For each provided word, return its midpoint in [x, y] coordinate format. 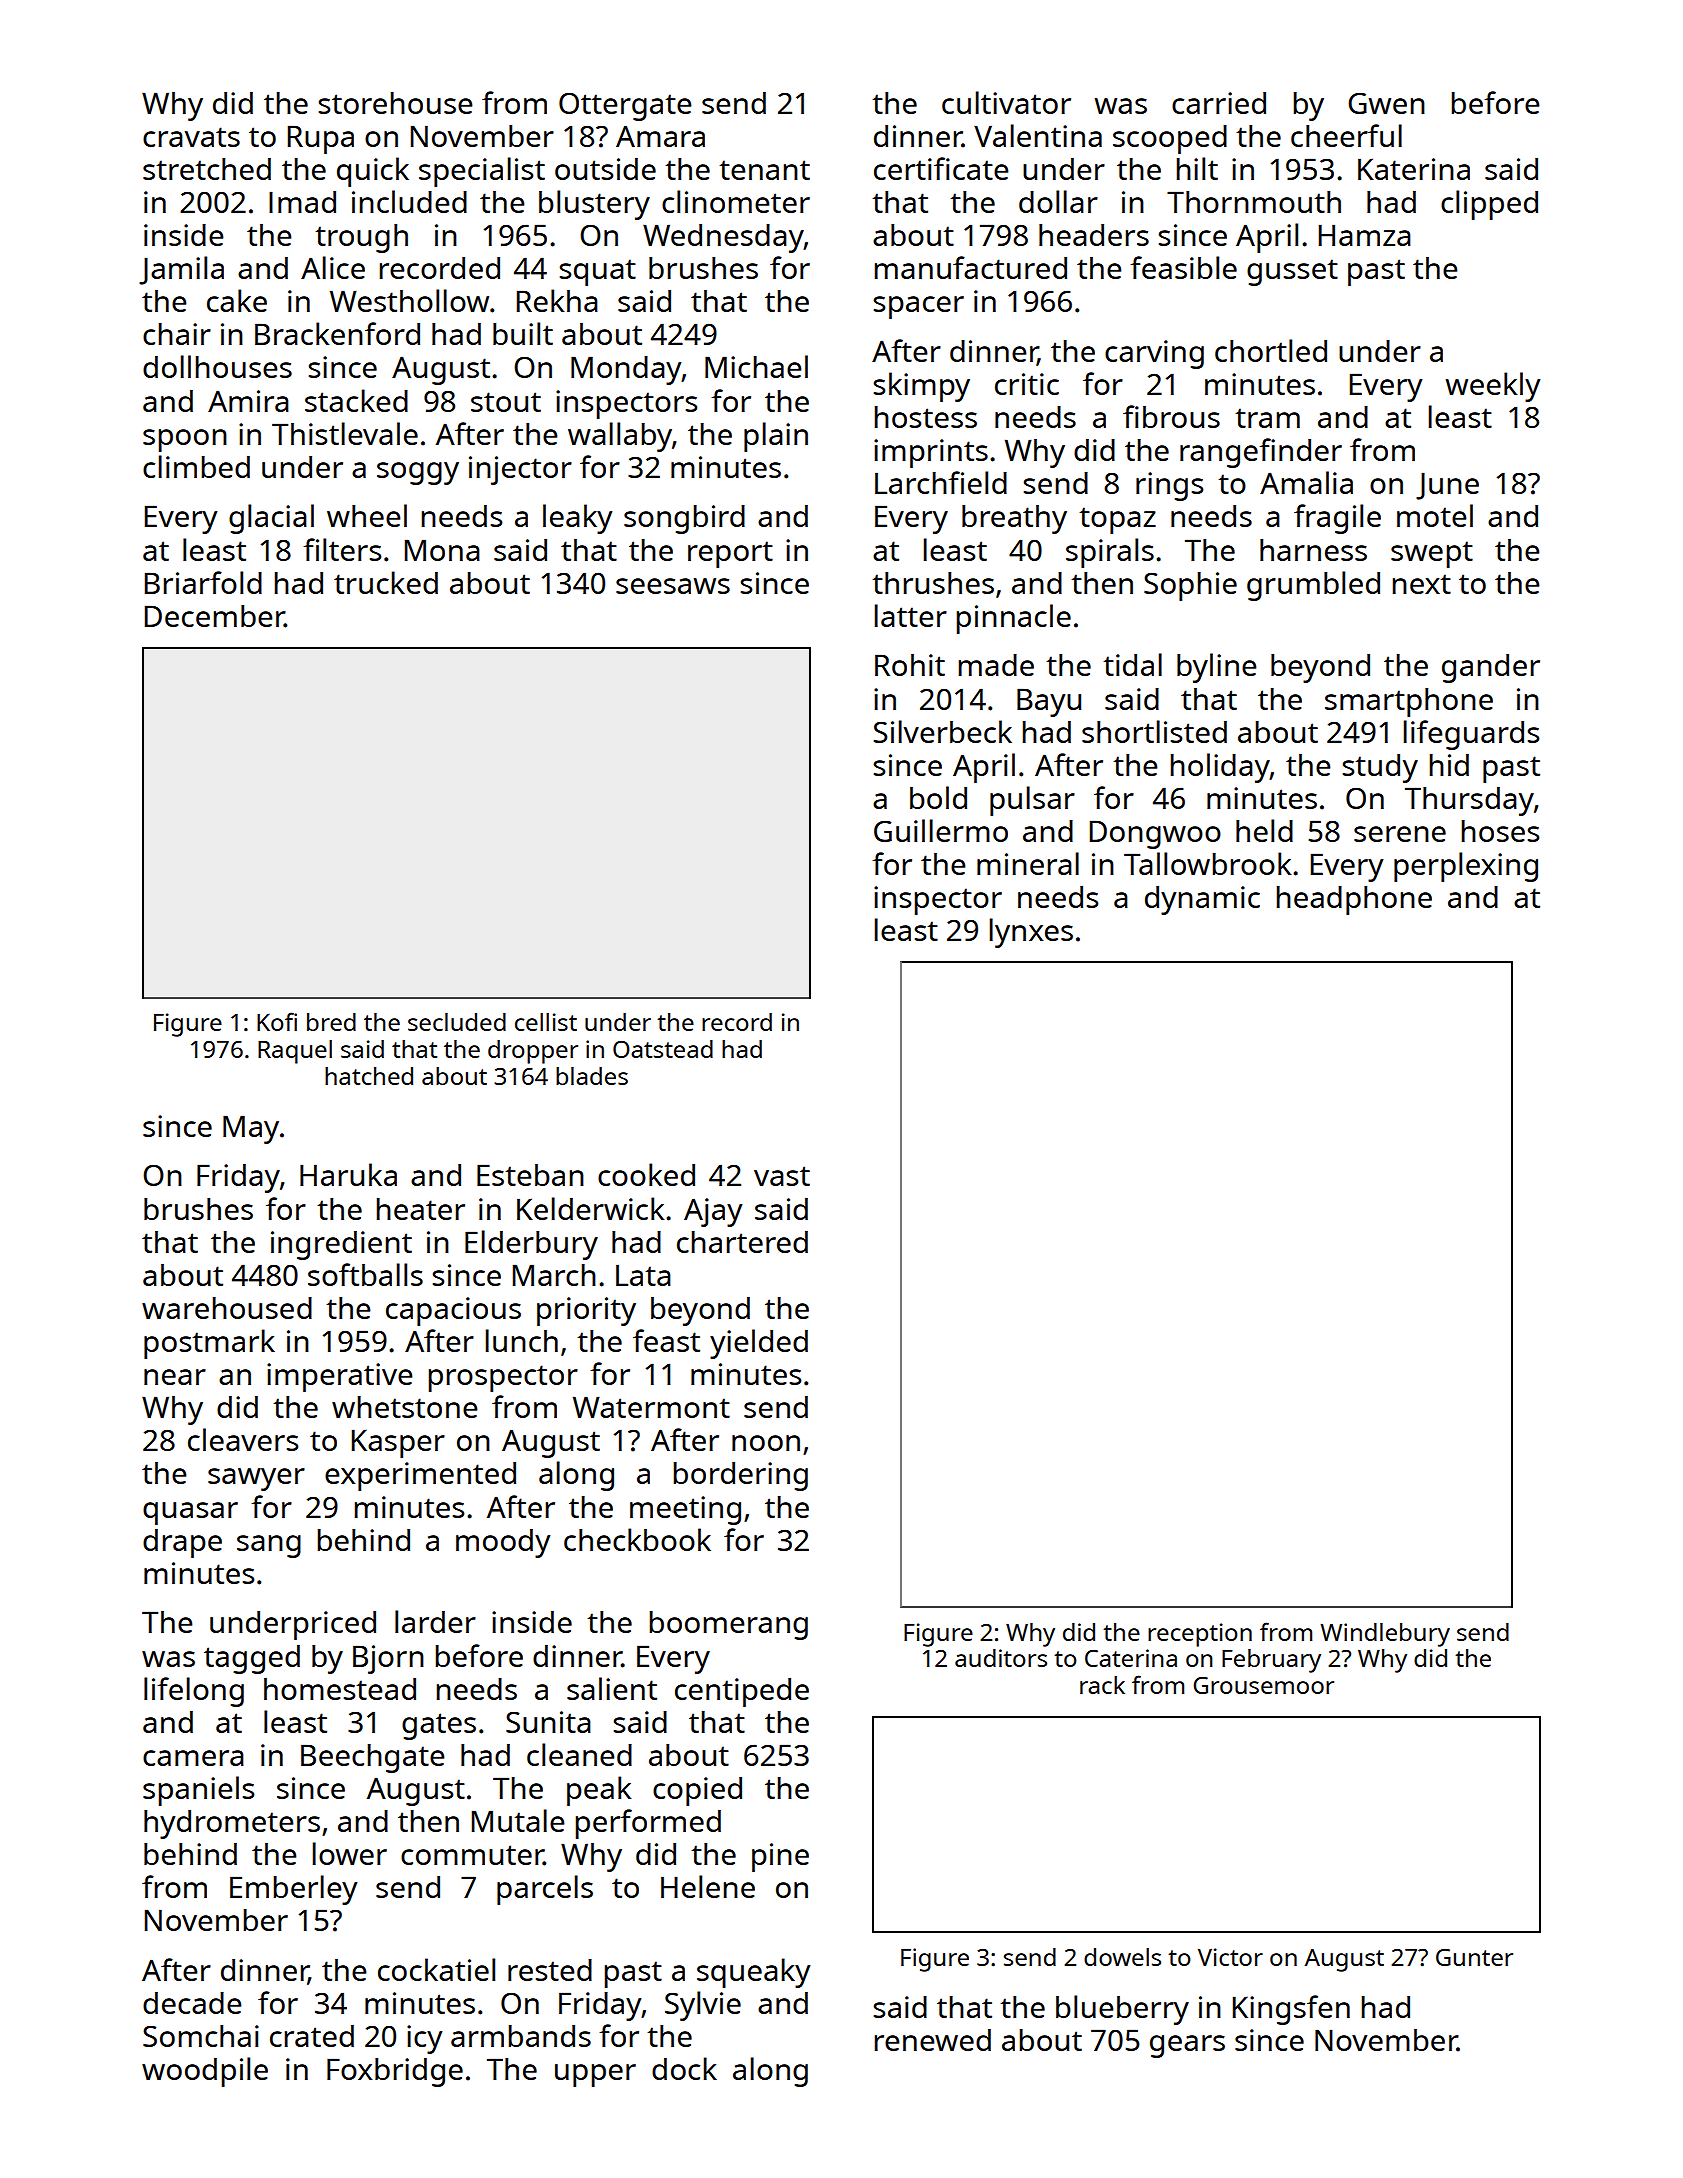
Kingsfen [1291, 2010]
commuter [472, 1855]
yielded [759, 1344]
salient [612, 1688]
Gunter [1474, 1957]
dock [684, 2068]
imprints [931, 453]
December [215, 616]
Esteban [530, 1175]
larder [435, 1621]
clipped [1489, 205]
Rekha [557, 300]
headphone [1354, 900]
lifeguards [1471, 735]
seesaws [673, 586]
